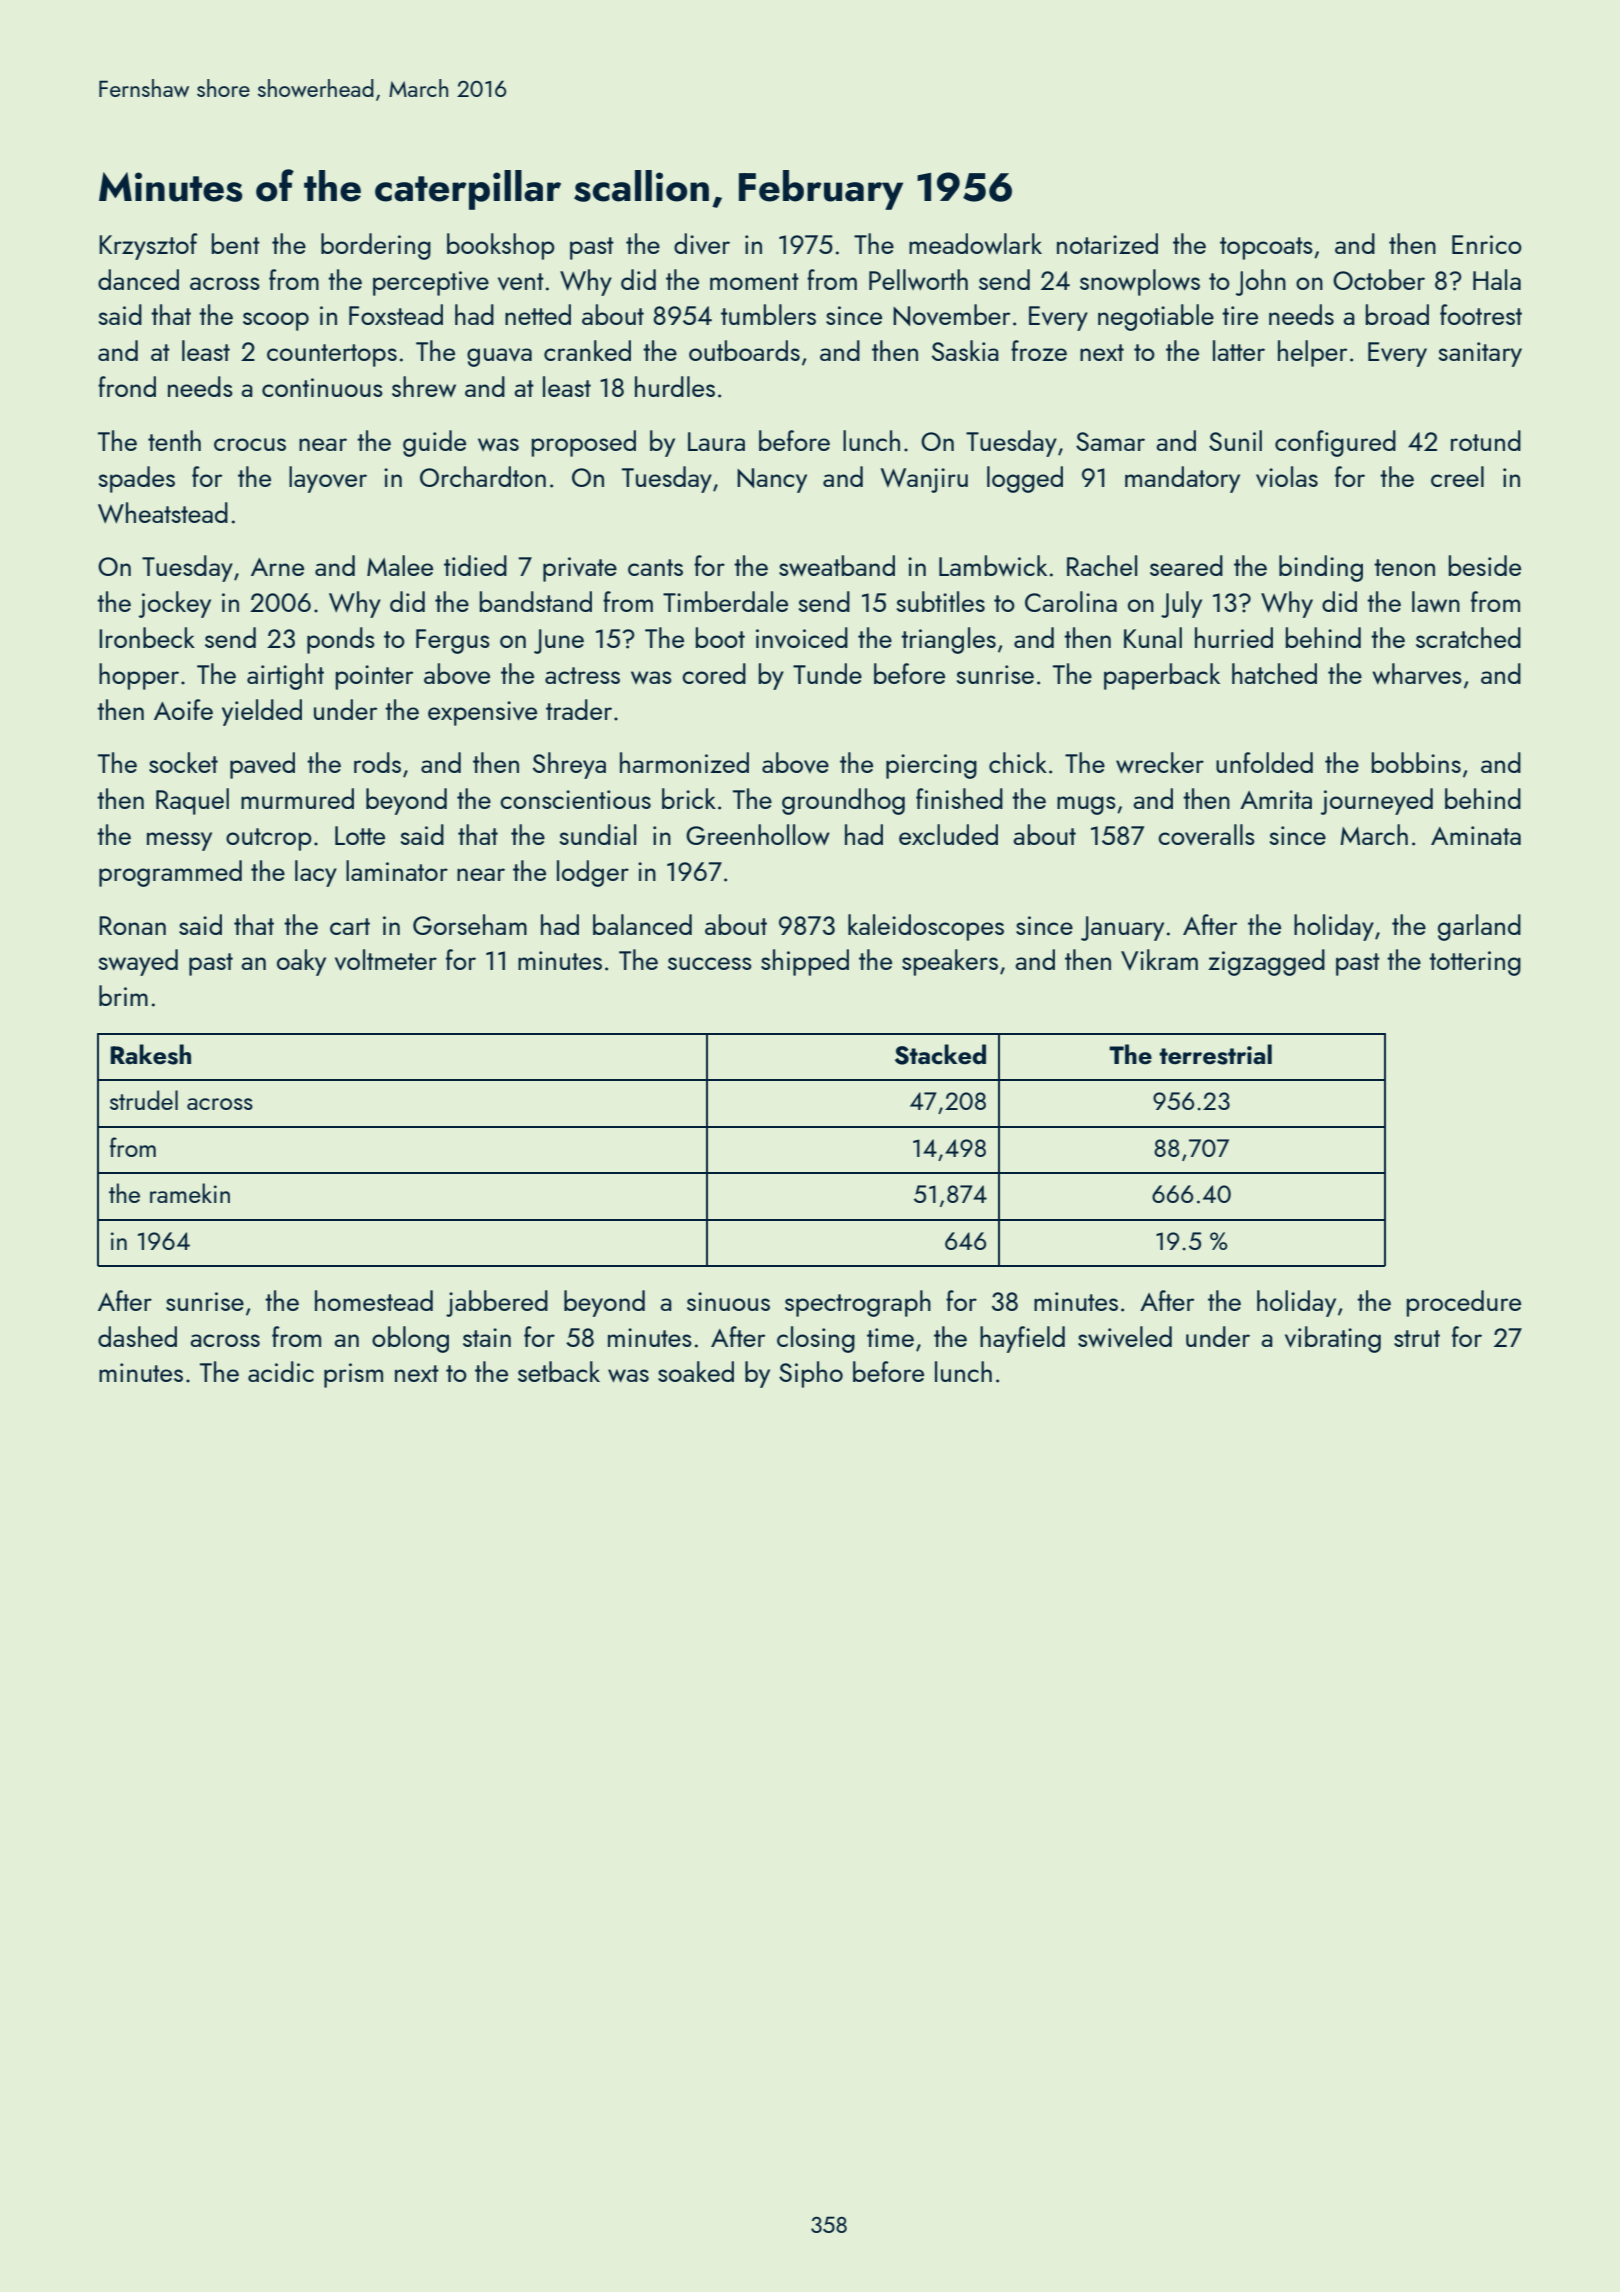  I want to click on programmed, so click(170, 873).
